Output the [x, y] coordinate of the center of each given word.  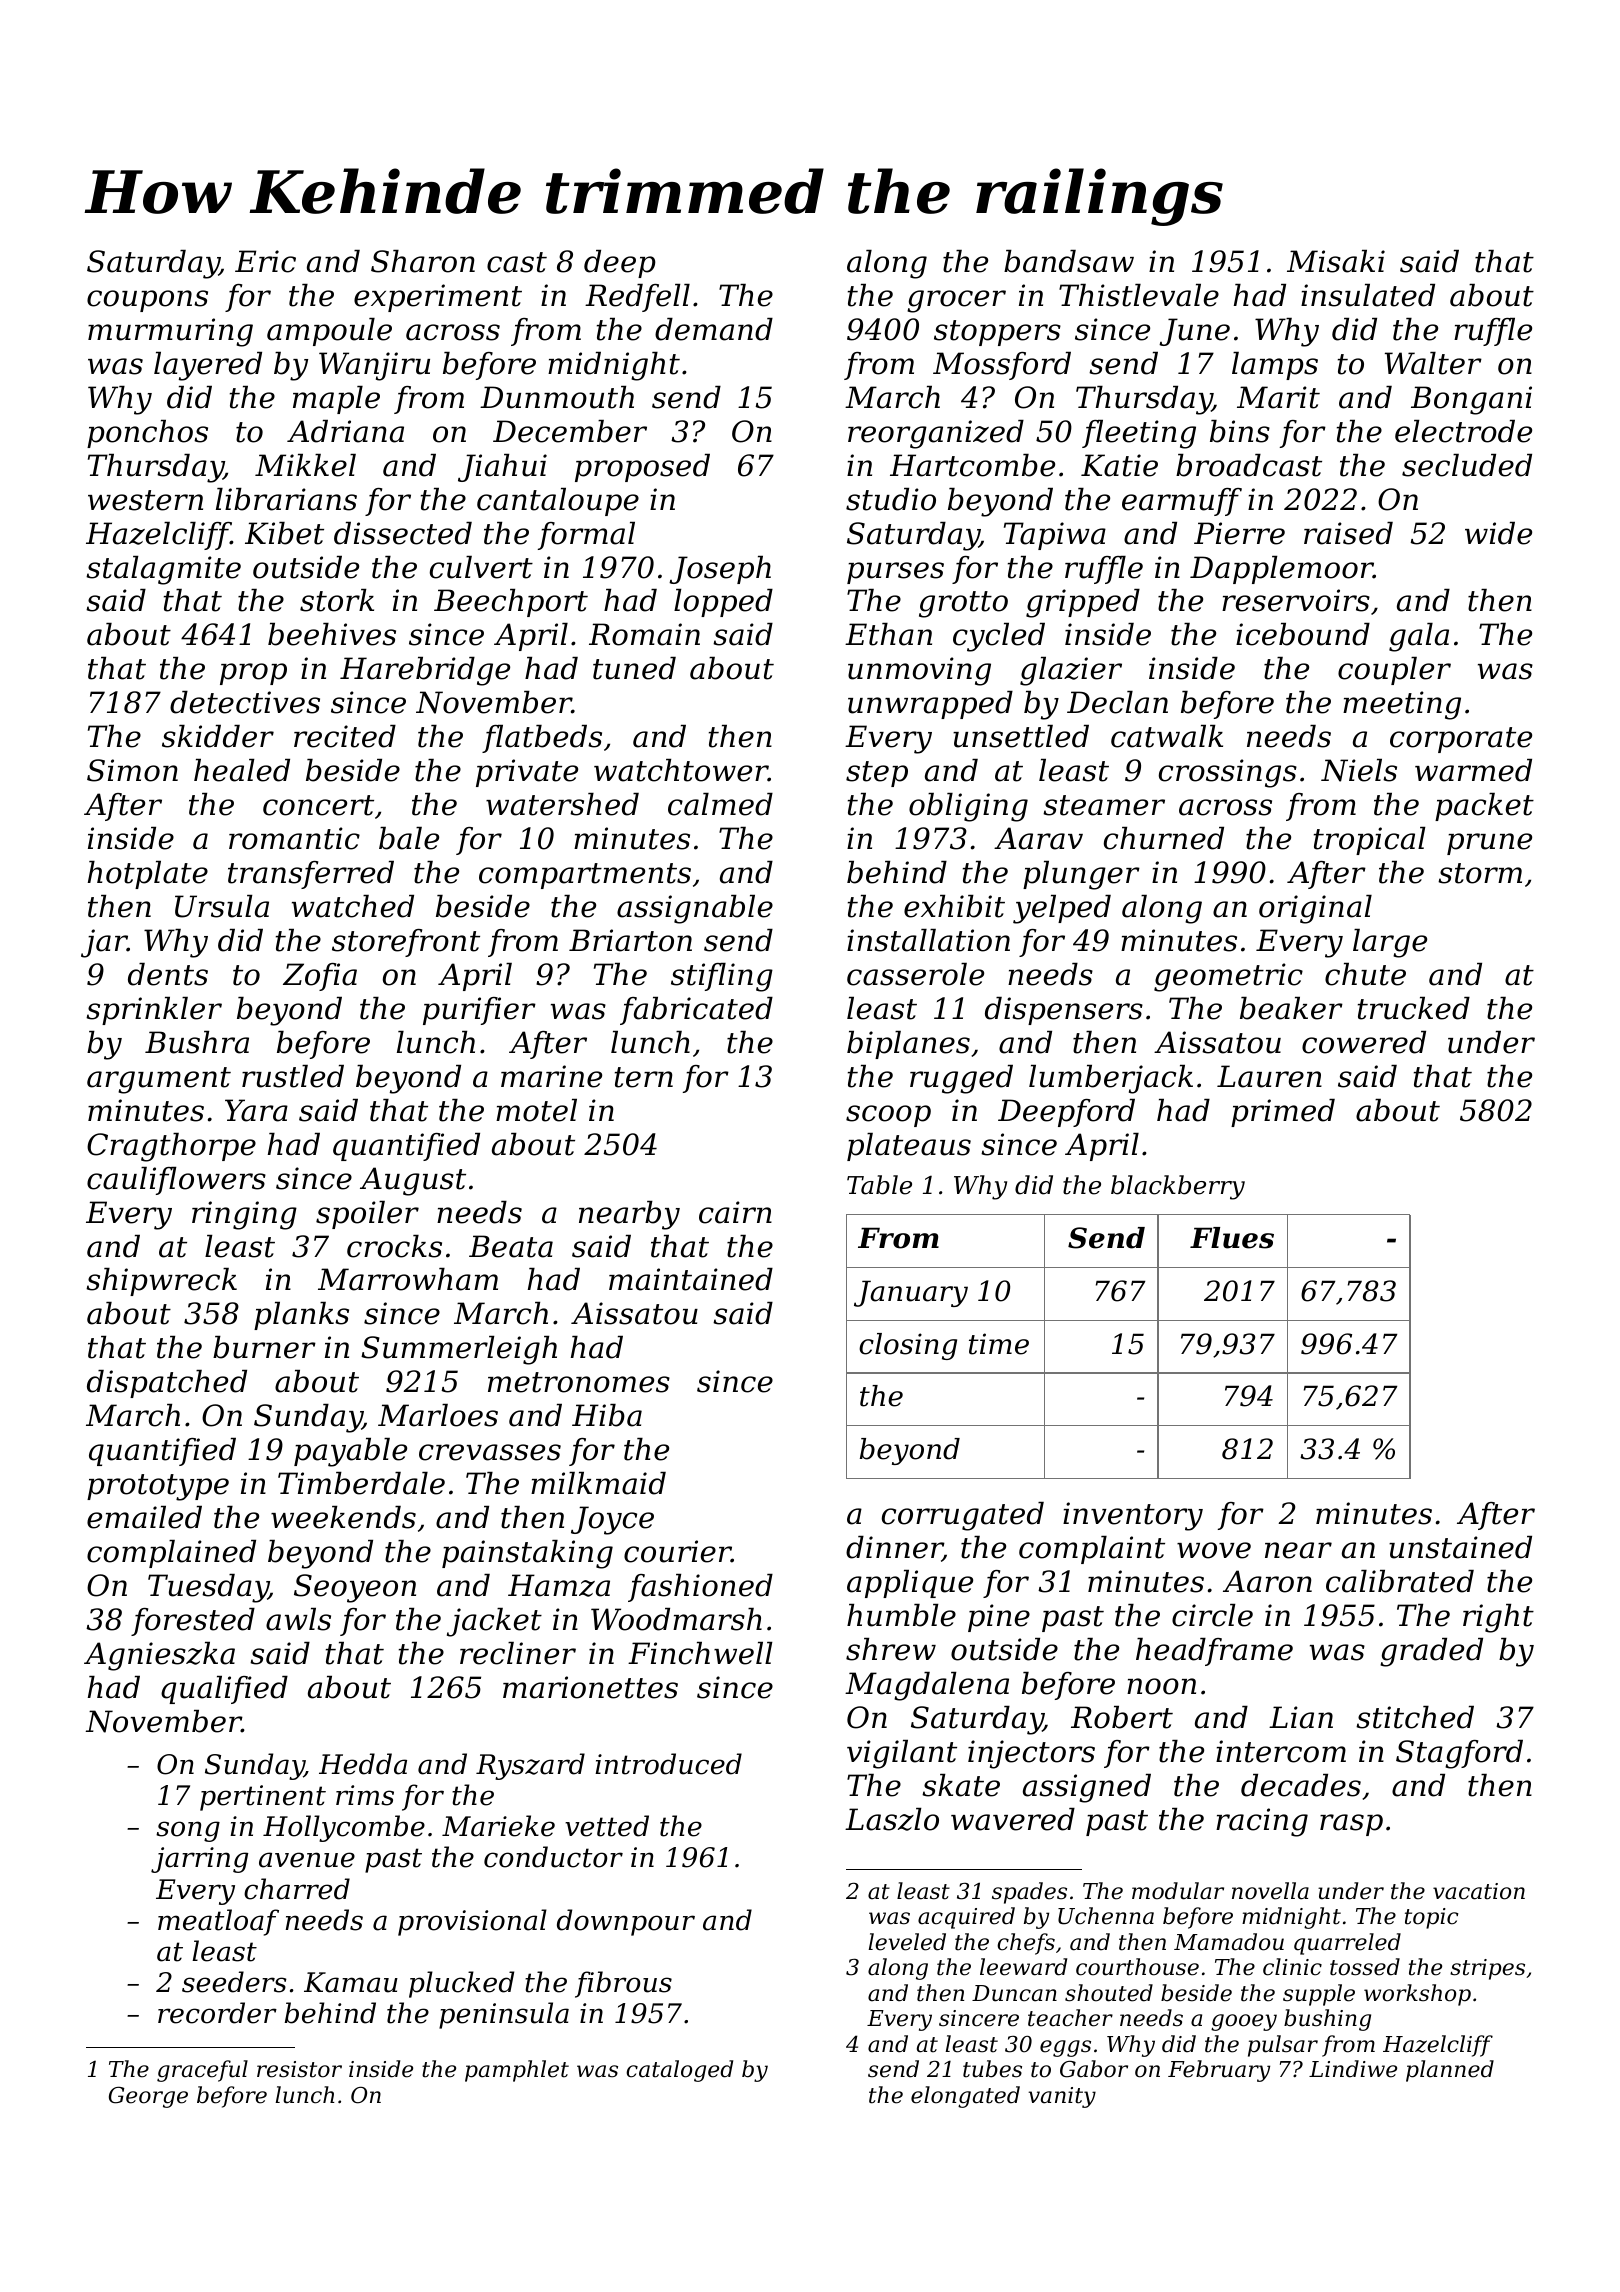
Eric [265, 261]
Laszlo [892, 1819]
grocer [956, 301]
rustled [293, 1076]
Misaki [1336, 261]
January [911, 1293]
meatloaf [218, 1922]
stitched [1415, 1717]
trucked [1414, 1008]
